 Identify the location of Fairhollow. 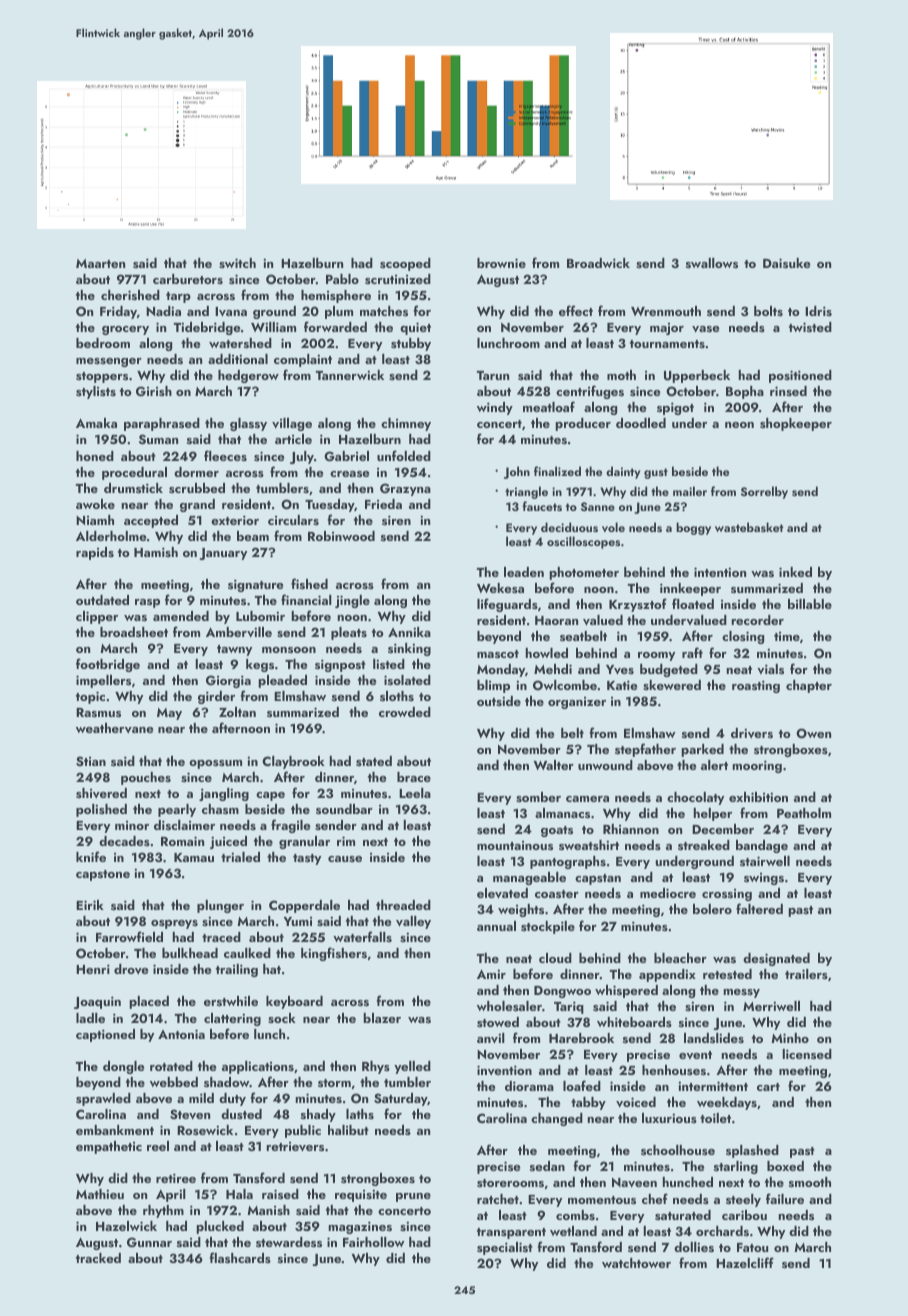
(374, 1242).
